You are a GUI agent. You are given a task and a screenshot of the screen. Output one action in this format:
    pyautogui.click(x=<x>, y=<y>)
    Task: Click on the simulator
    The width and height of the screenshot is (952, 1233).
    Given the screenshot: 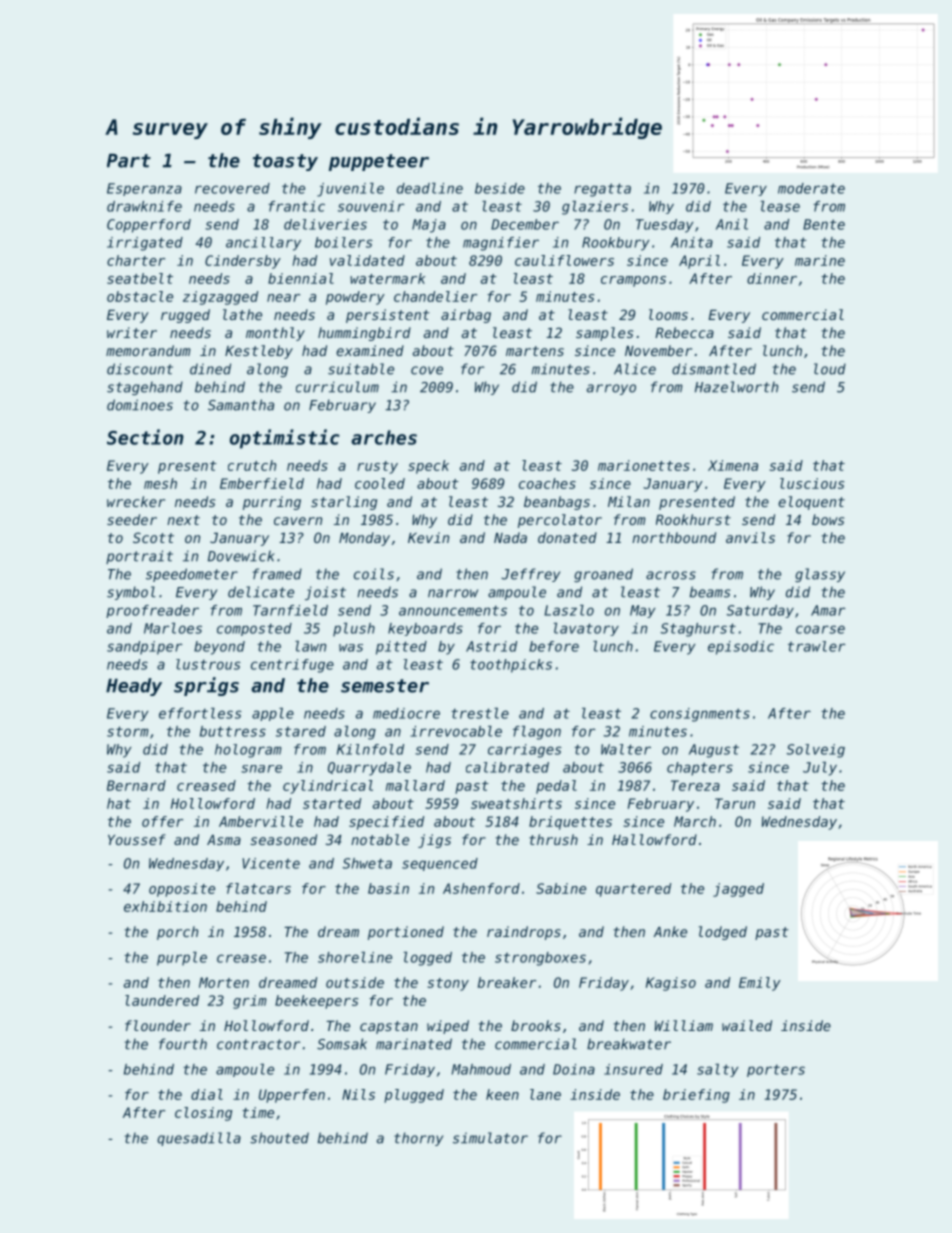 What is the action you would take?
    pyautogui.click(x=490, y=1138)
